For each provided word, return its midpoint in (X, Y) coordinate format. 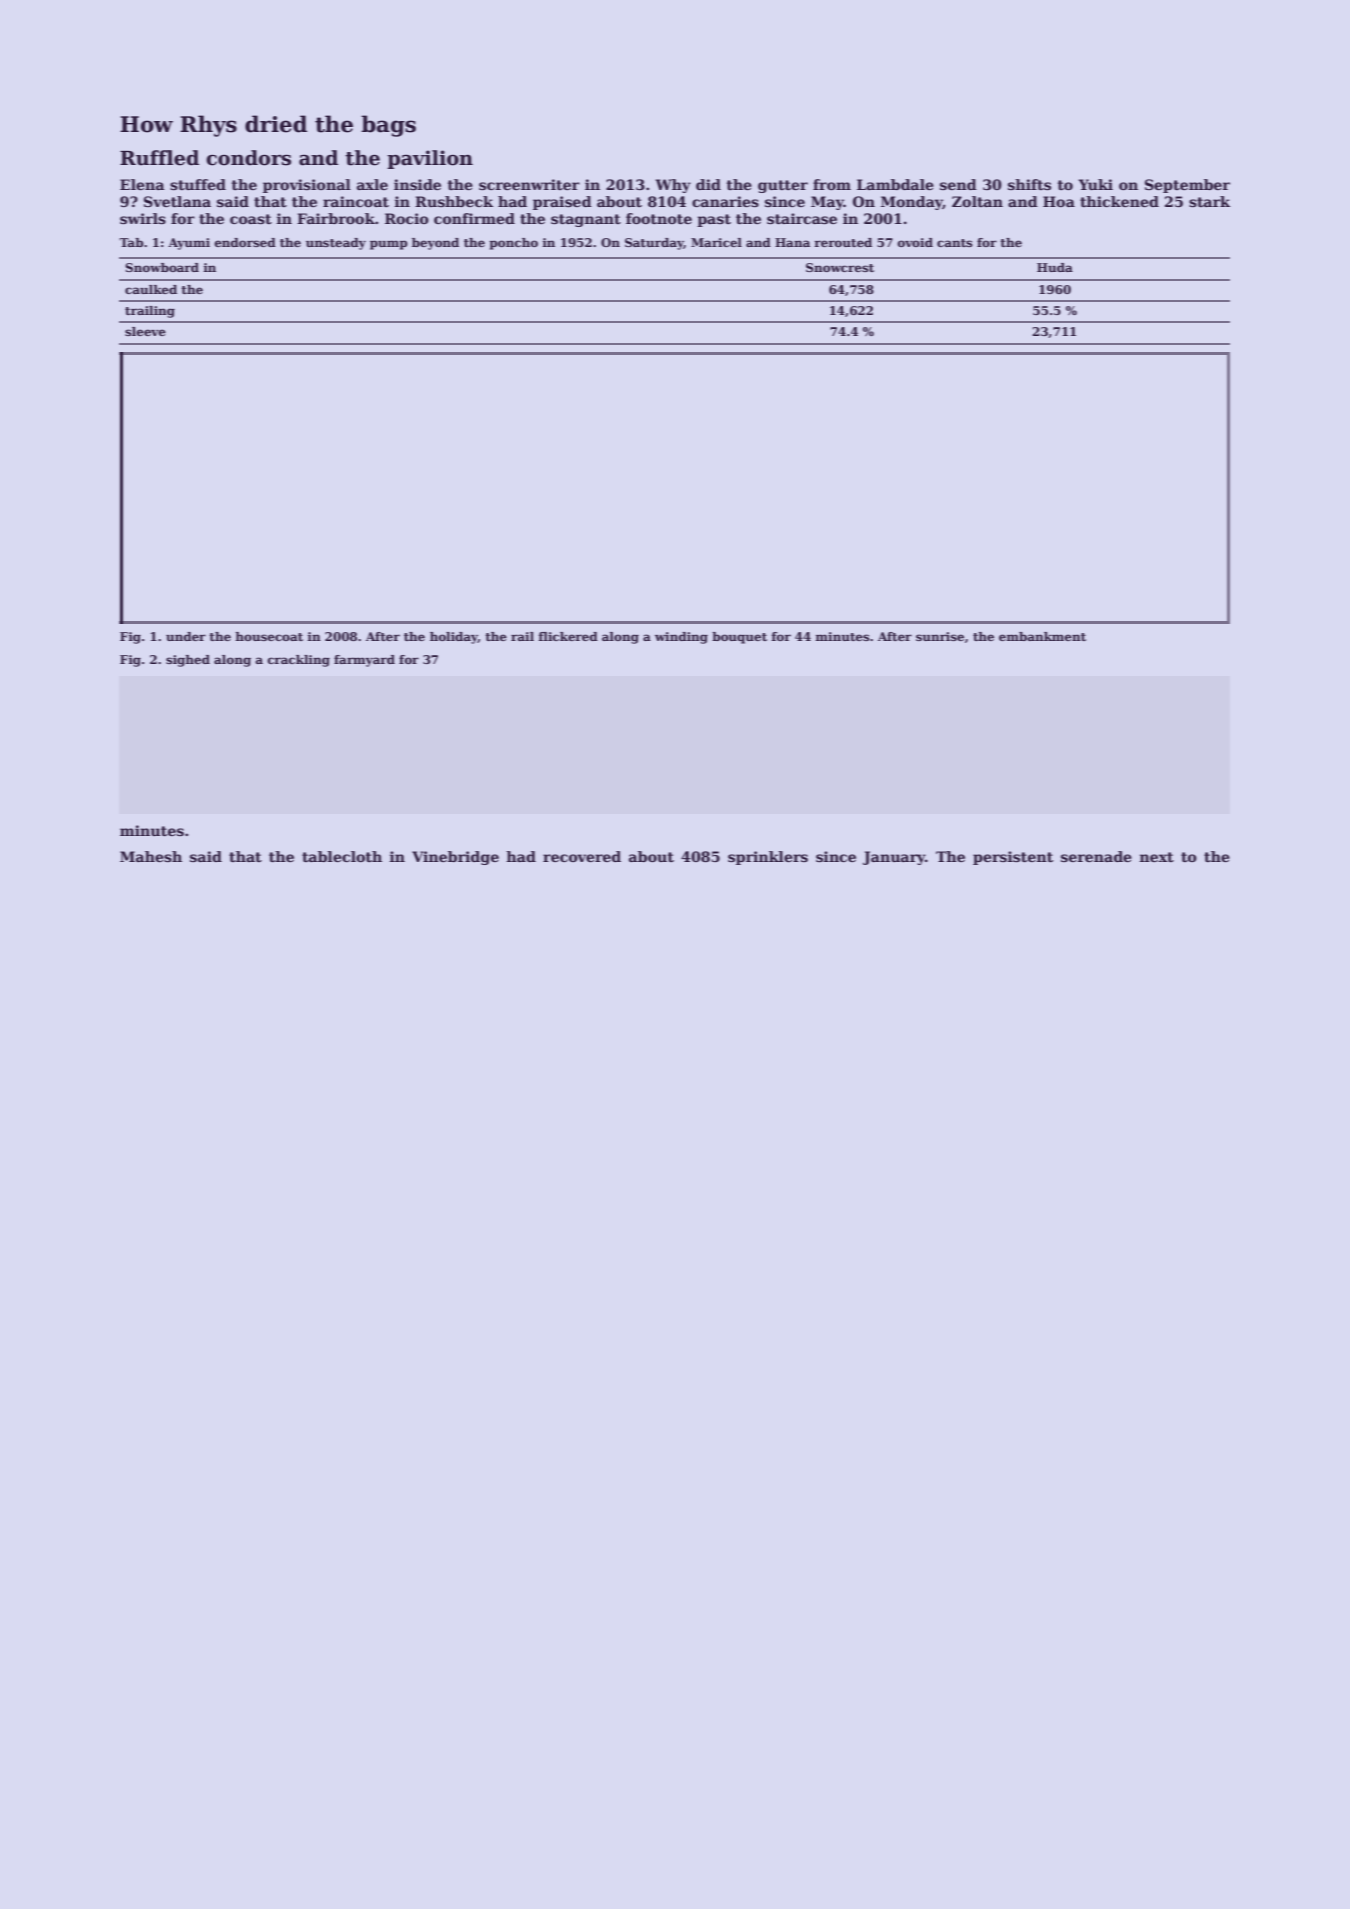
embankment (1042, 636)
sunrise (940, 636)
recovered (582, 856)
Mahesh (151, 856)
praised (562, 203)
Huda (1055, 267)
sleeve (145, 331)
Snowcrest (840, 267)
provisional (307, 186)
